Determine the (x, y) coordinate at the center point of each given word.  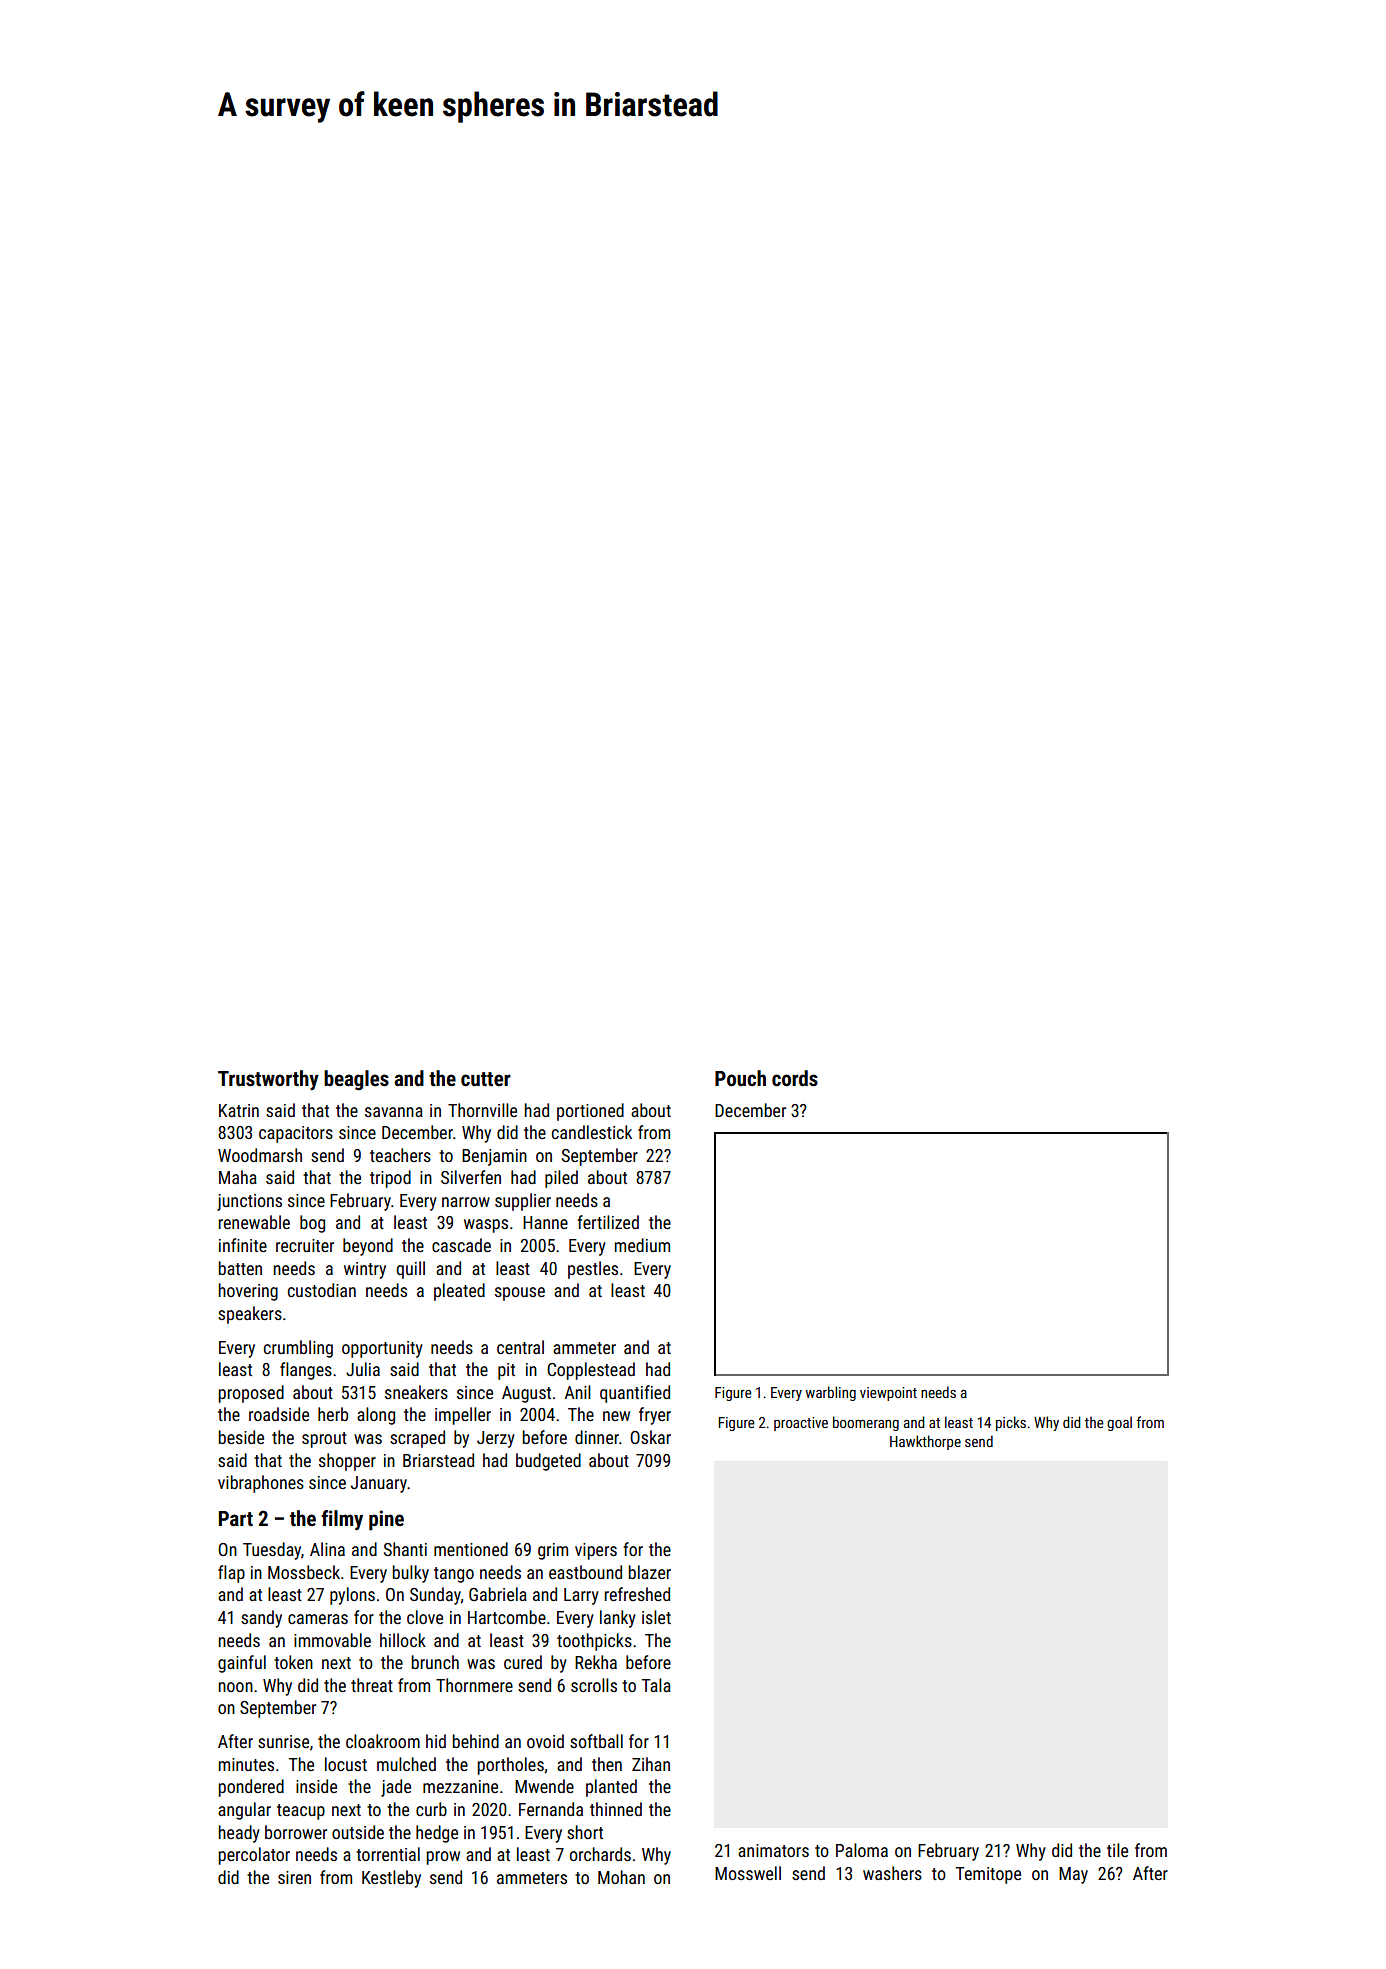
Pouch (740, 1078)
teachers (400, 1155)
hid (436, 1741)
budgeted (548, 1462)
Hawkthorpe (925, 1442)
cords (795, 1078)
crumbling (298, 1349)
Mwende (544, 1786)
